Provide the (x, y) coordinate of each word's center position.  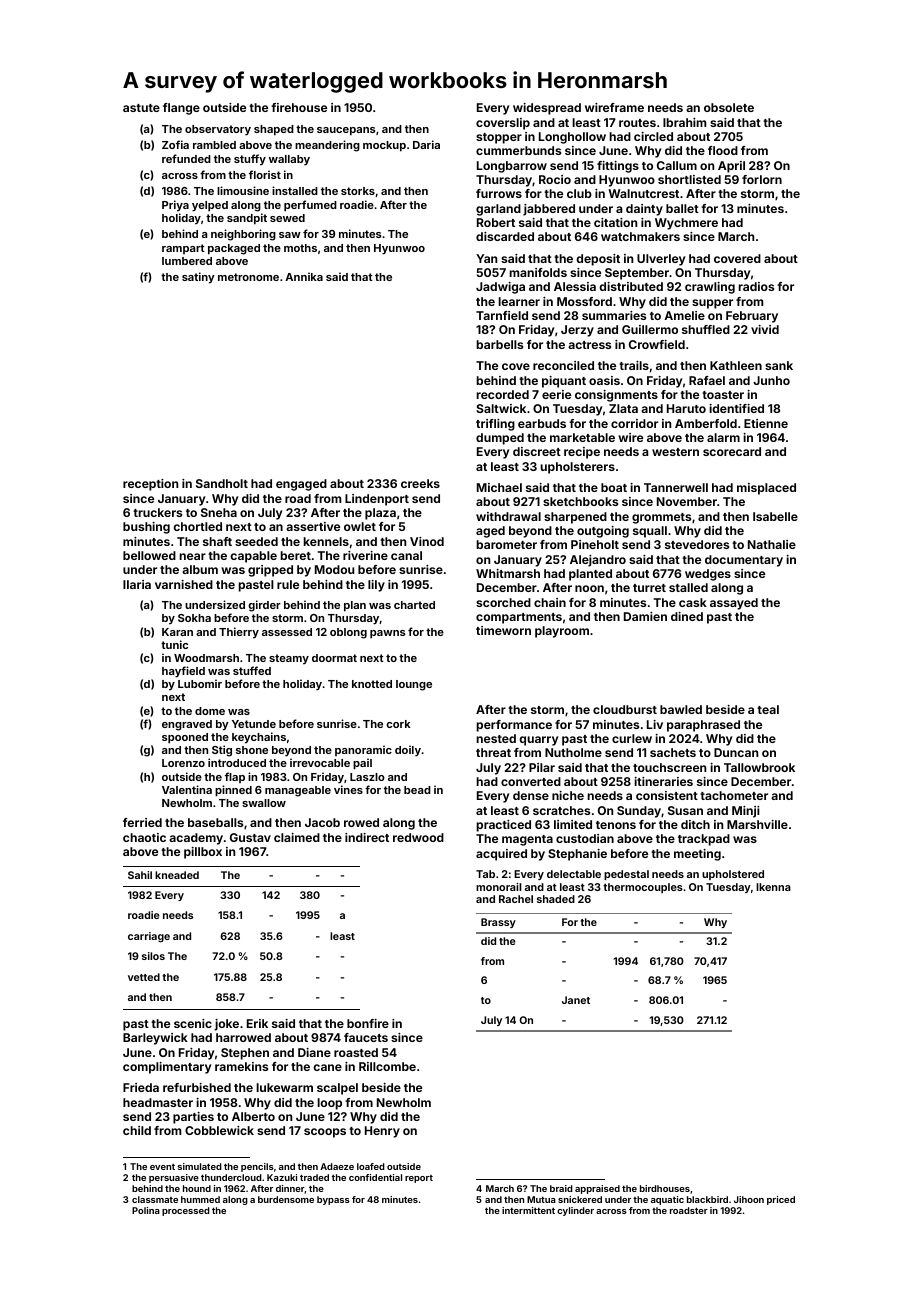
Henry (382, 1132)
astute (141, 108)
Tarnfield (502, 315)
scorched (503, 602)
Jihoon (749, 1199)
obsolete (729, 107)
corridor (634, 423)
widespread (547, 109)
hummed (200, 1199)
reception (150, 485)
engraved (187, 725)
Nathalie (772, 544)
